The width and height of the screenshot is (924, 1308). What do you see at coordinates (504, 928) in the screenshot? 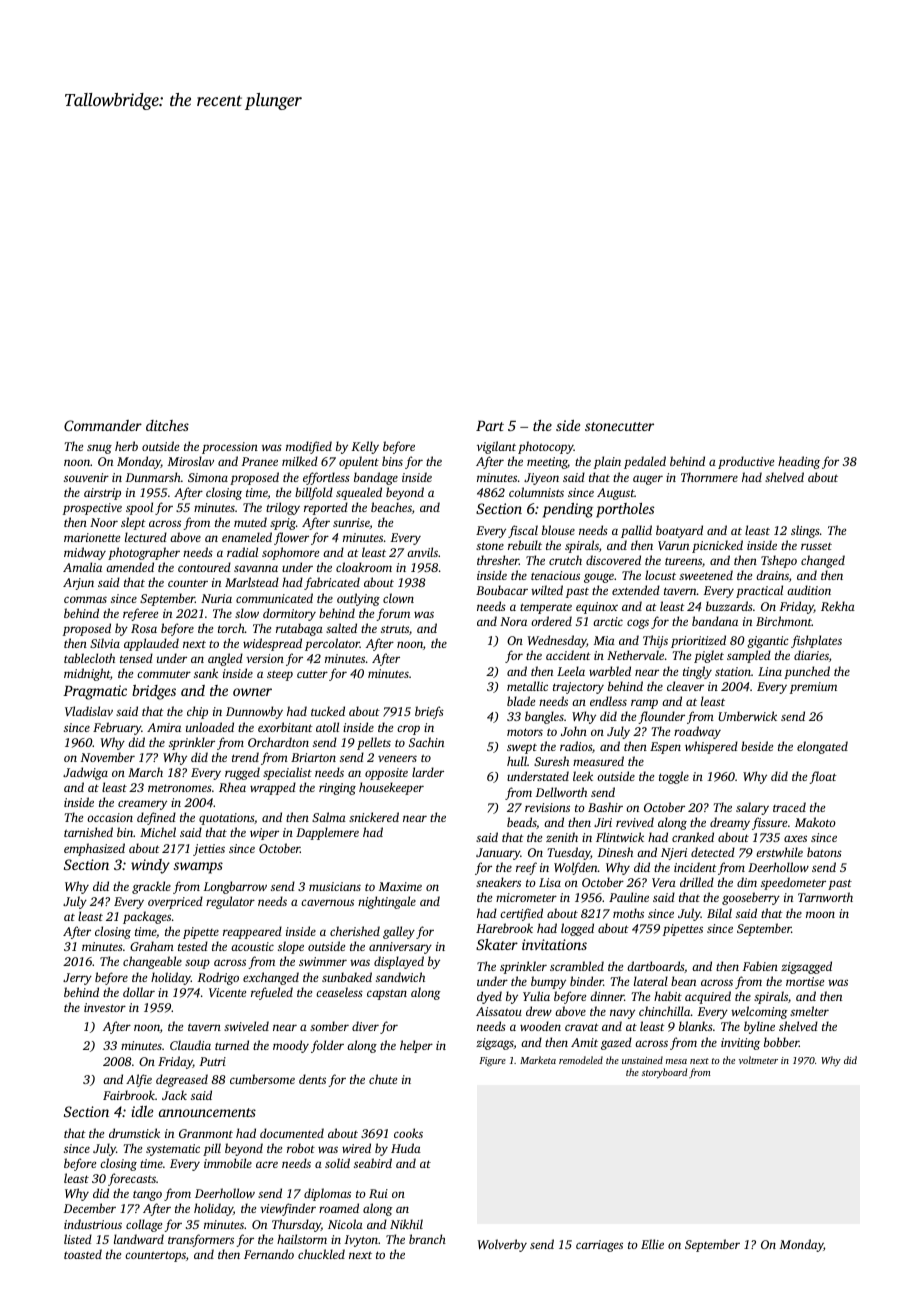
I see `Harebrook` at bounding box center [504, 928].
